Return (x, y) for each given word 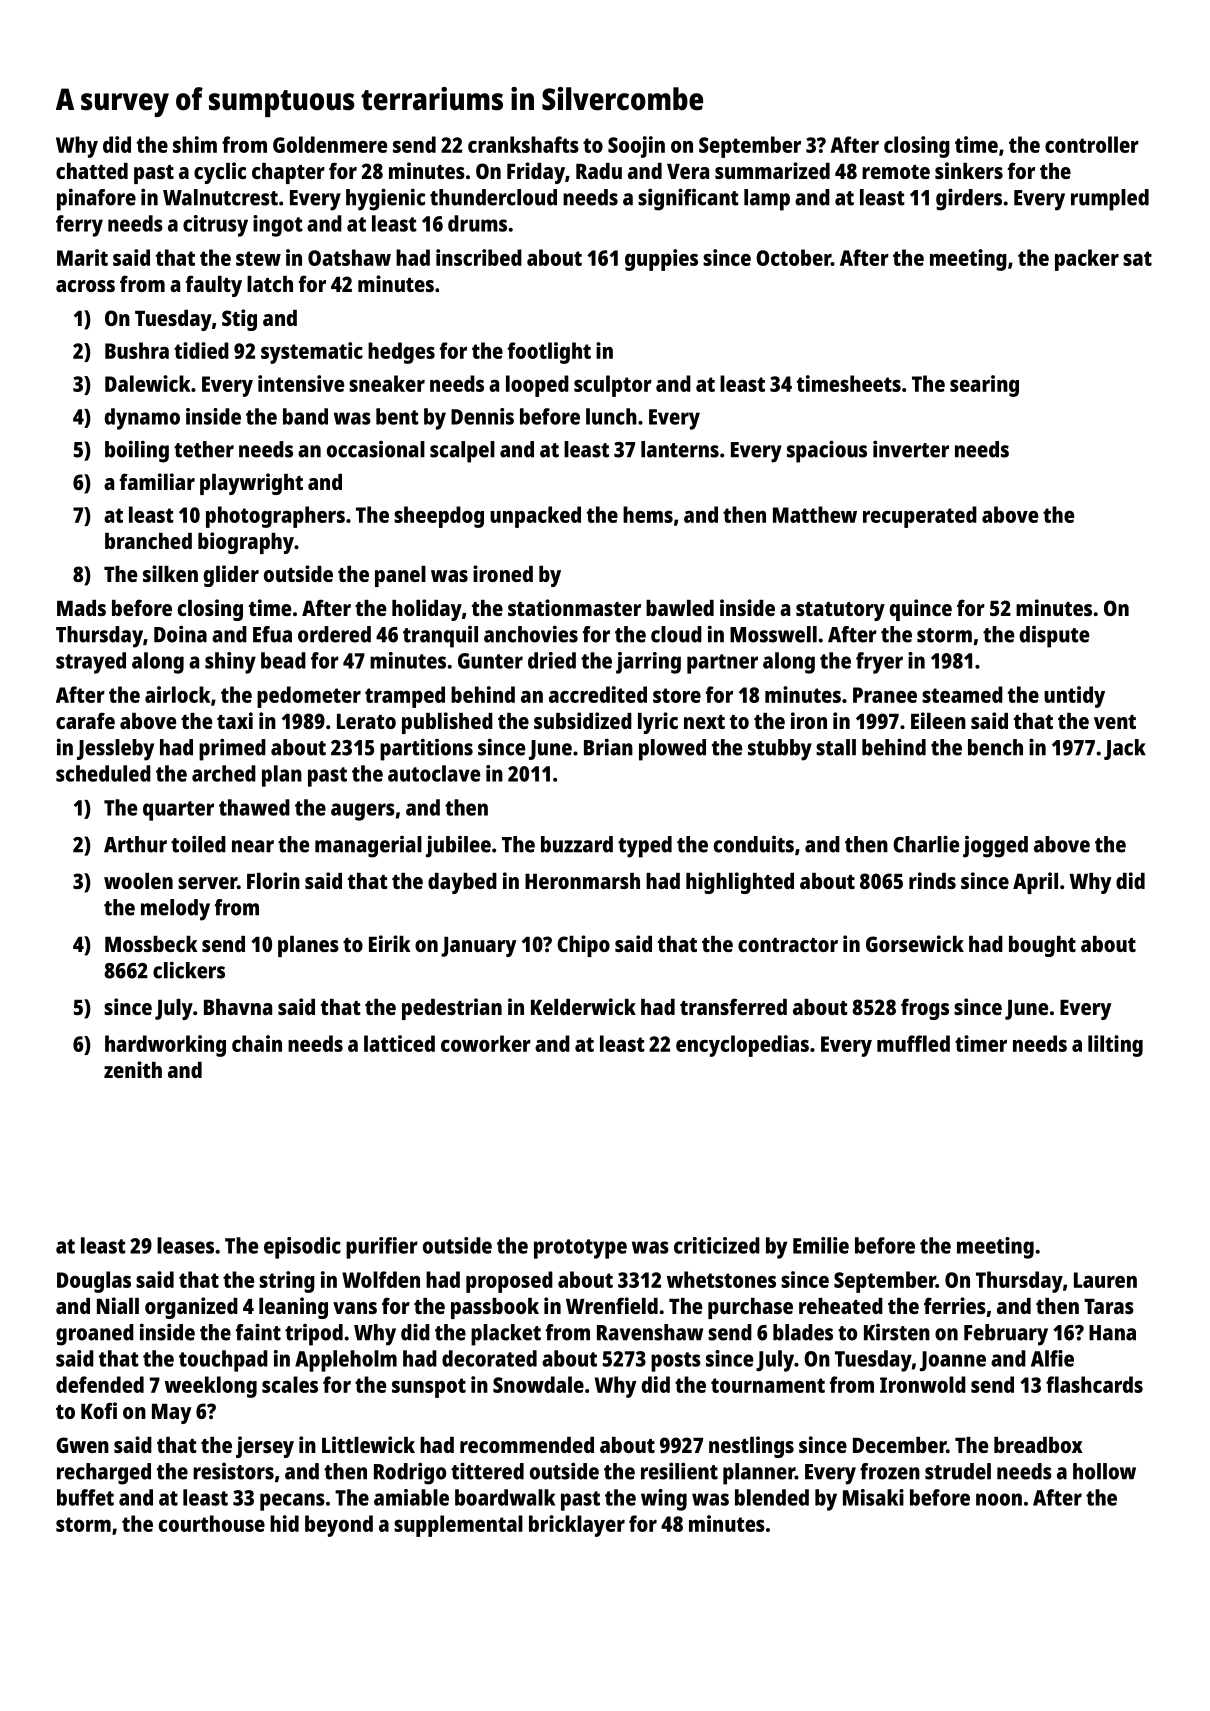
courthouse (212, 1523)
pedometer (309, 697)
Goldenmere (330, 144)
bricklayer (577, 1526)
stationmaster (574, 607)
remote (896, 172)
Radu (599, 171)
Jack (1125, 749)
